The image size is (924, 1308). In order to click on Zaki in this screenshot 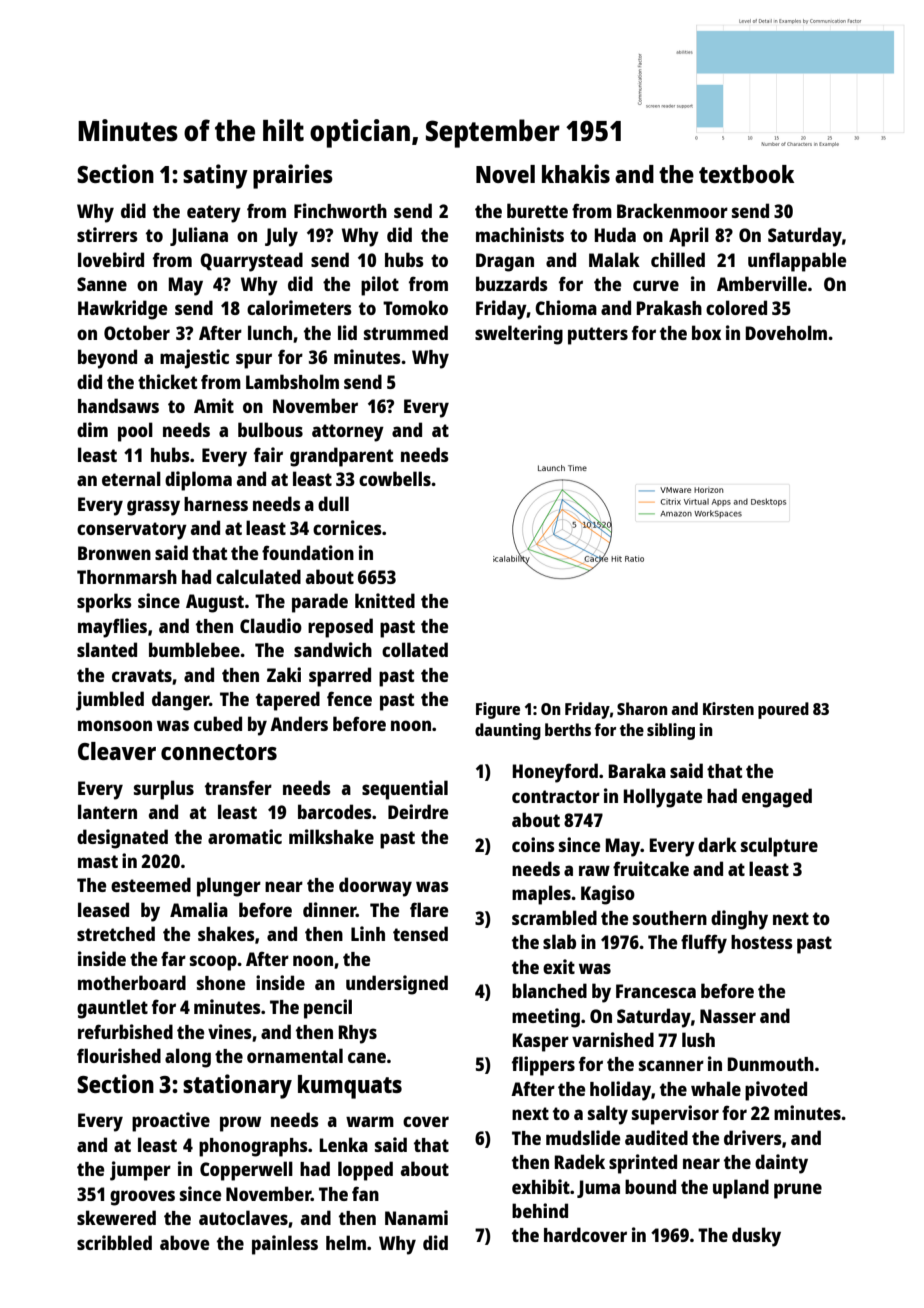, I will do `click(284, 674)`.
